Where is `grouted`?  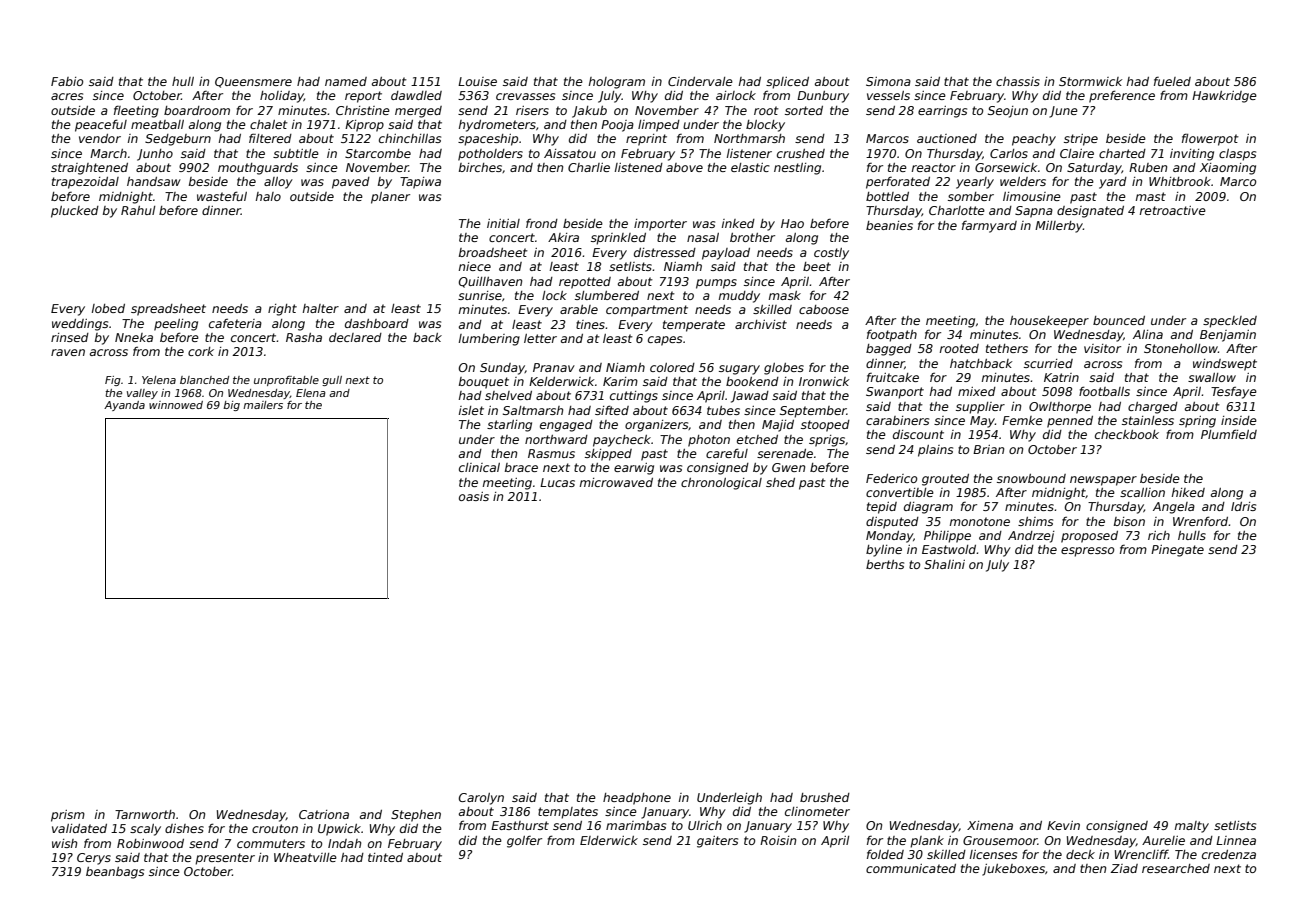 grouted is located at coordinates (945, 480).
